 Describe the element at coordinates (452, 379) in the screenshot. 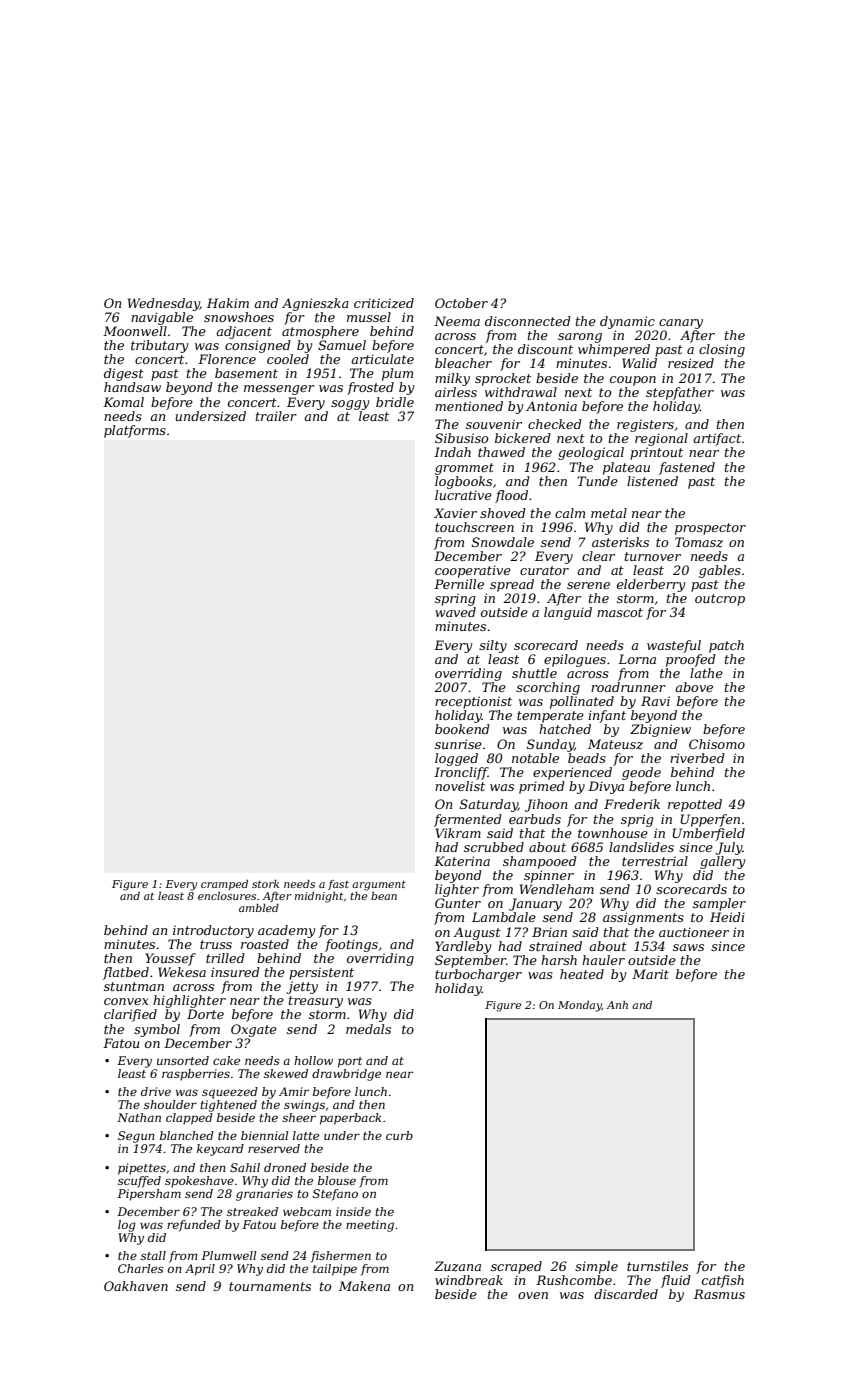

I see `milky` at that location.
